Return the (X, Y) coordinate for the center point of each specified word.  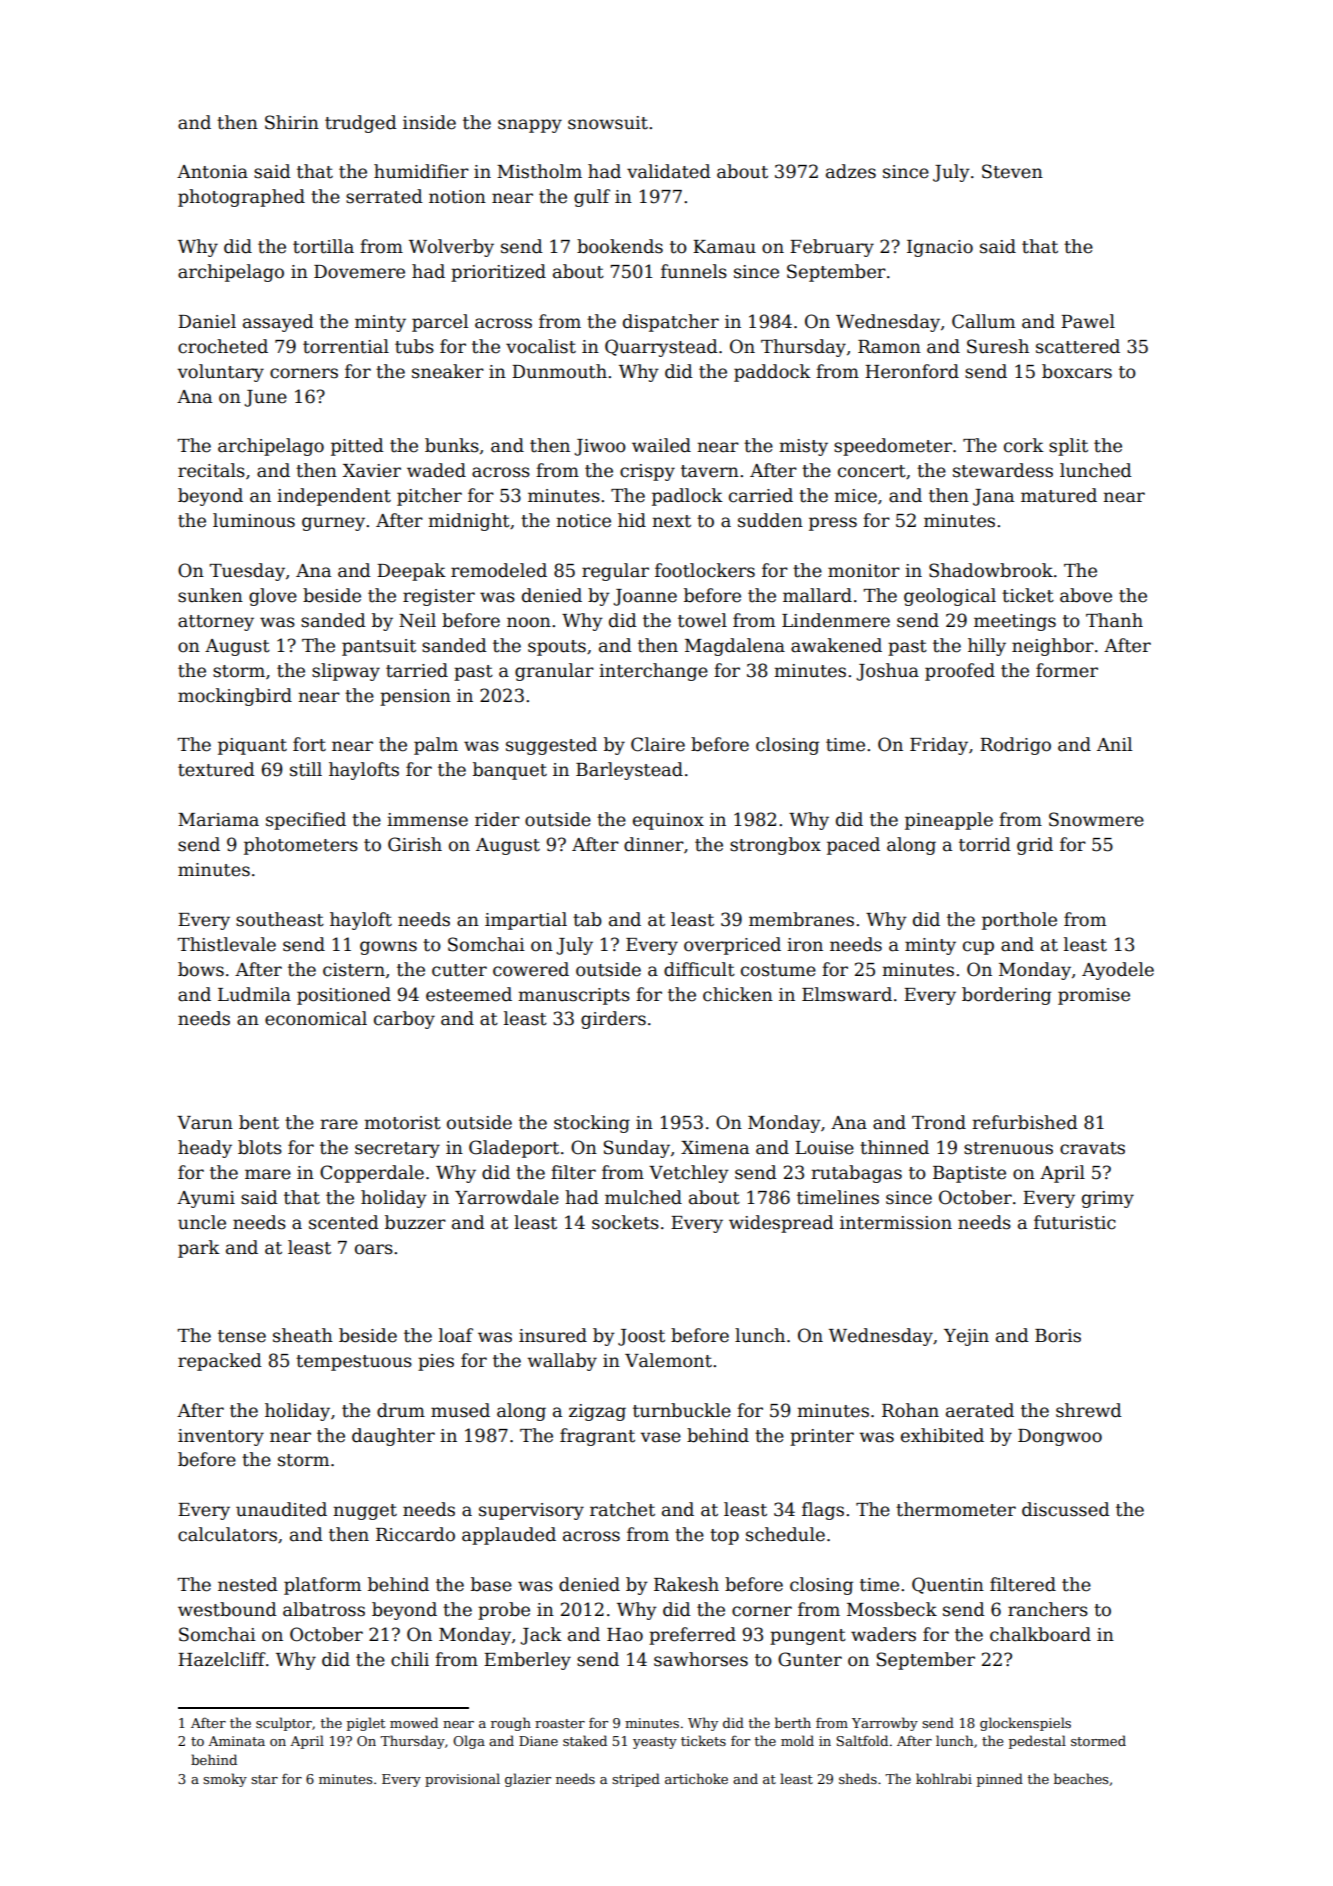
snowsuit (608, 123)
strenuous (1008, 1148)
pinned (1000, 1780)
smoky (225, 1780)
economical (316, 1018)
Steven (1012, 171)
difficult (699, 969)
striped (636, 1780)
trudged (361, 124)
